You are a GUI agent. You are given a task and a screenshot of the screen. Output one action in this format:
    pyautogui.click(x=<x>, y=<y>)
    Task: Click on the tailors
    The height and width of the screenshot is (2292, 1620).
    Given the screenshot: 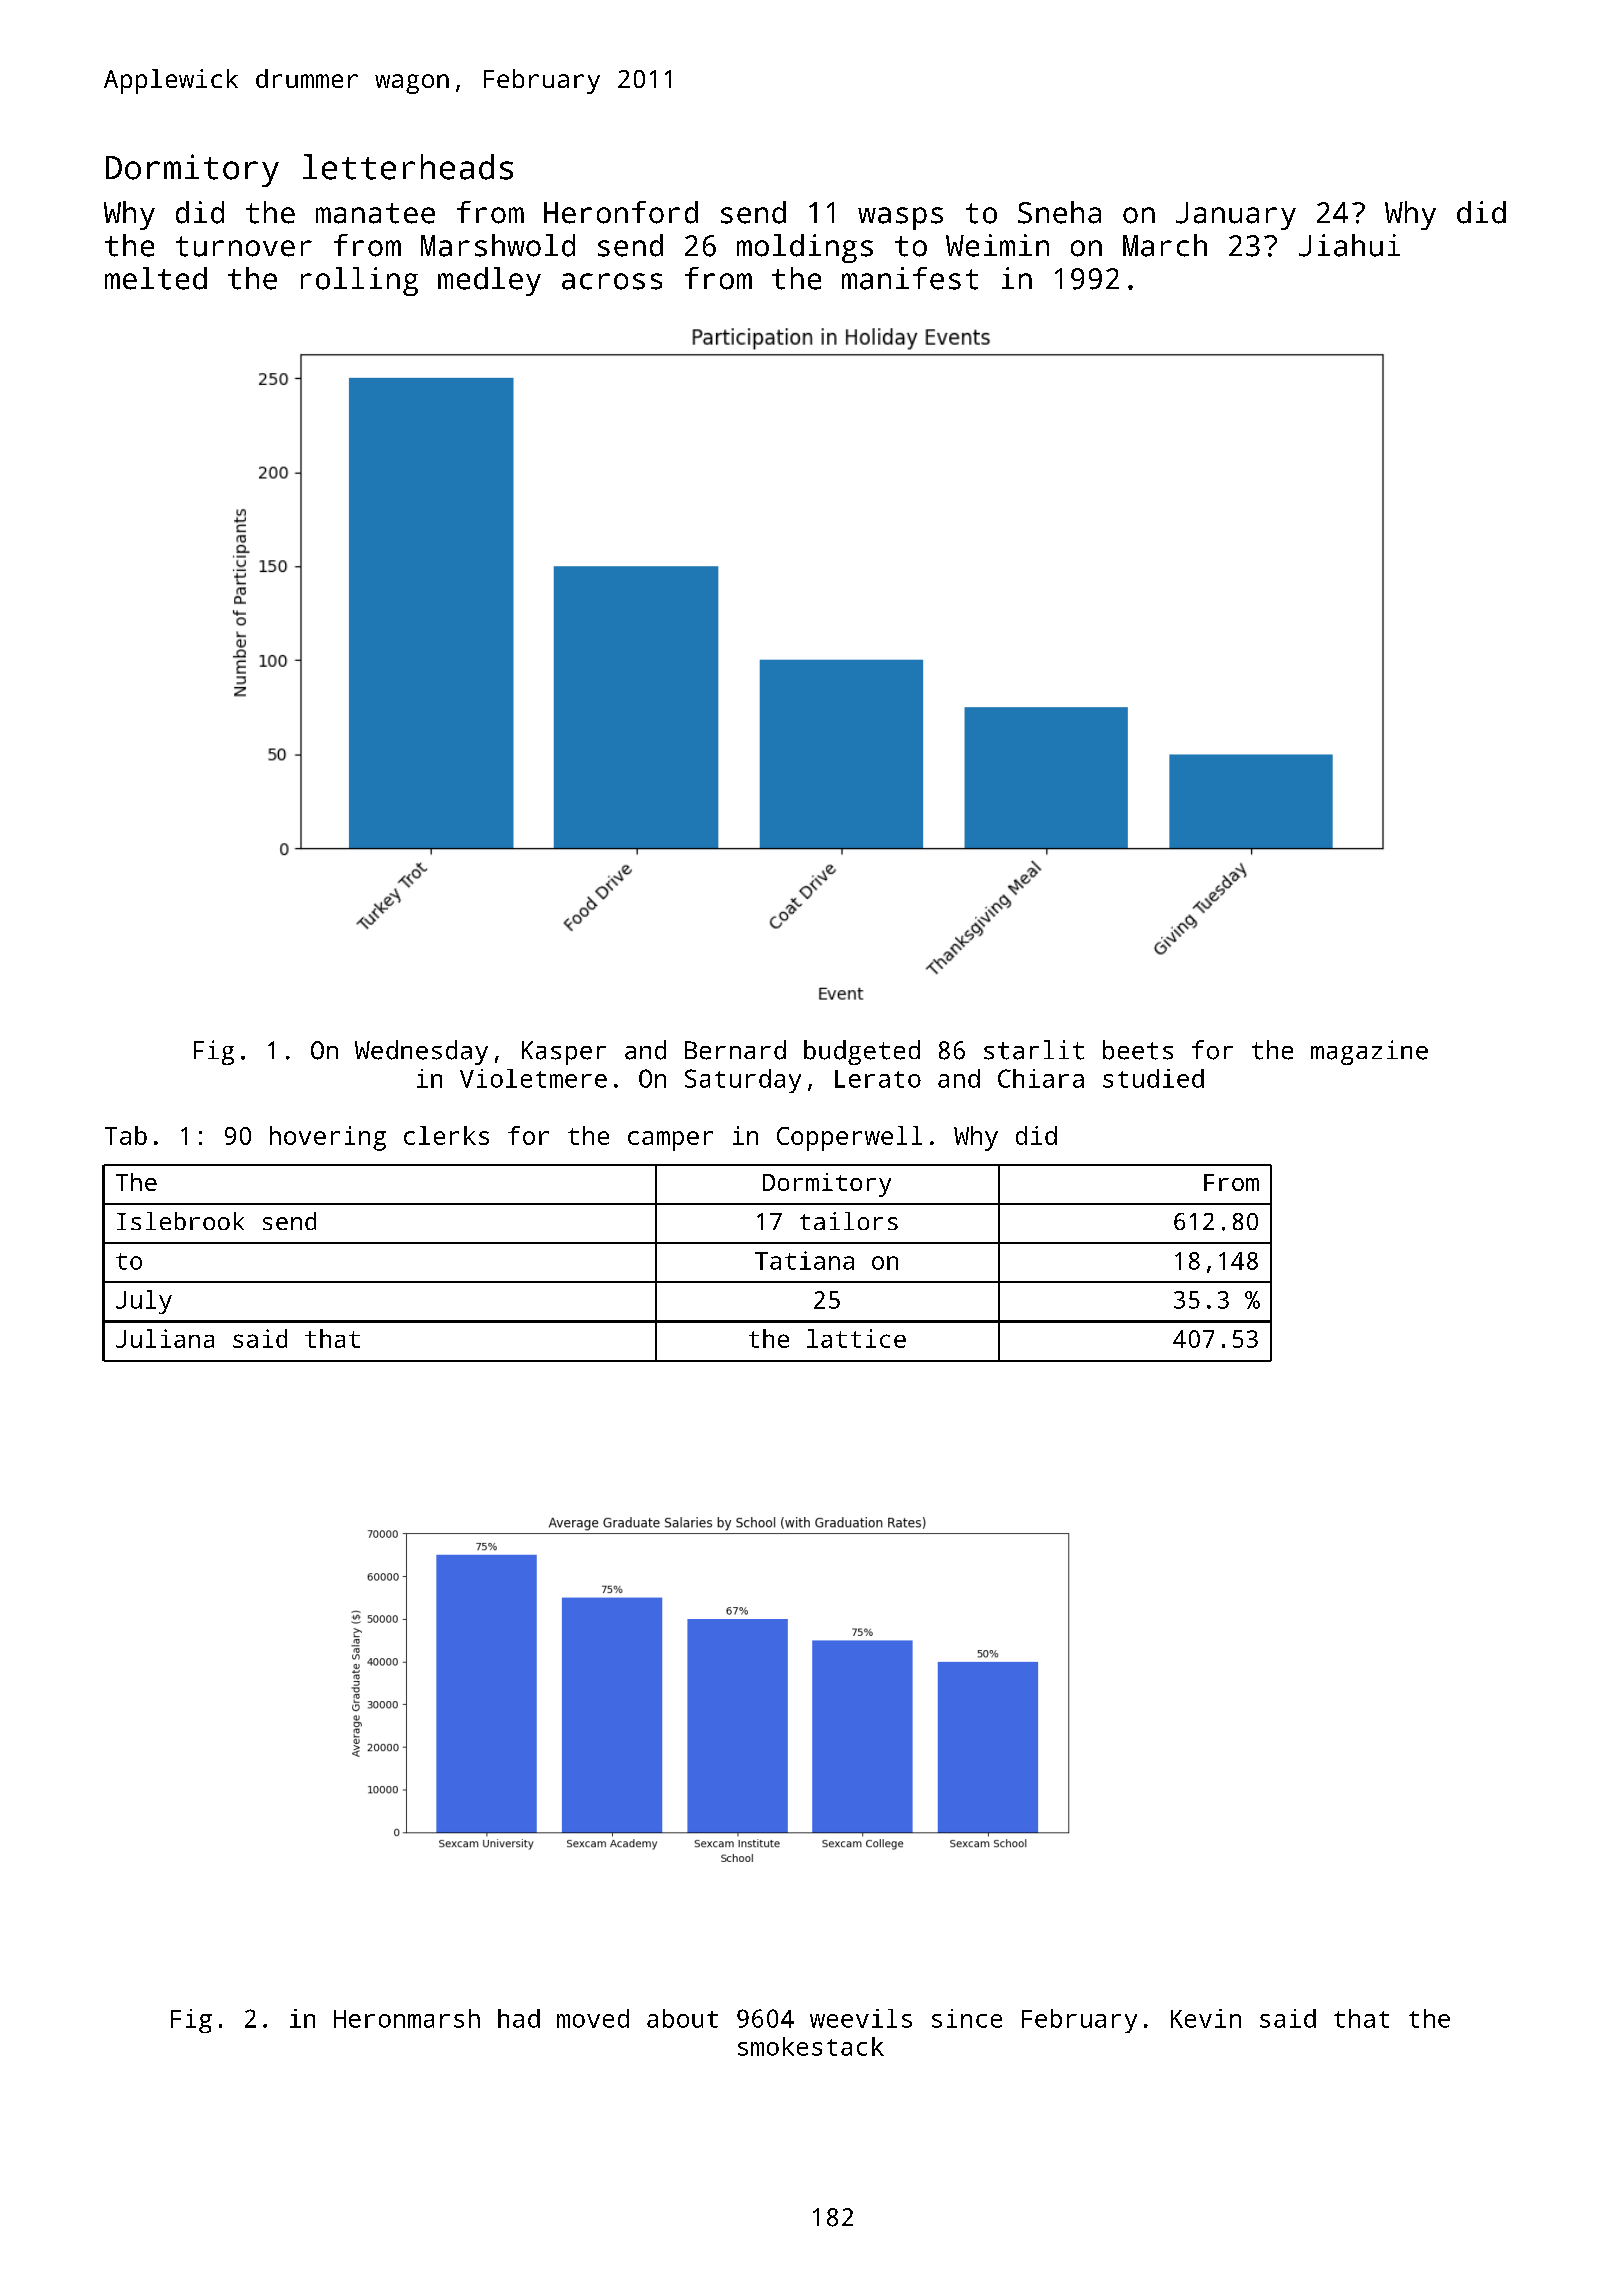 What is the action you would take?
    pyautogui.click(x=849, y=1221)
